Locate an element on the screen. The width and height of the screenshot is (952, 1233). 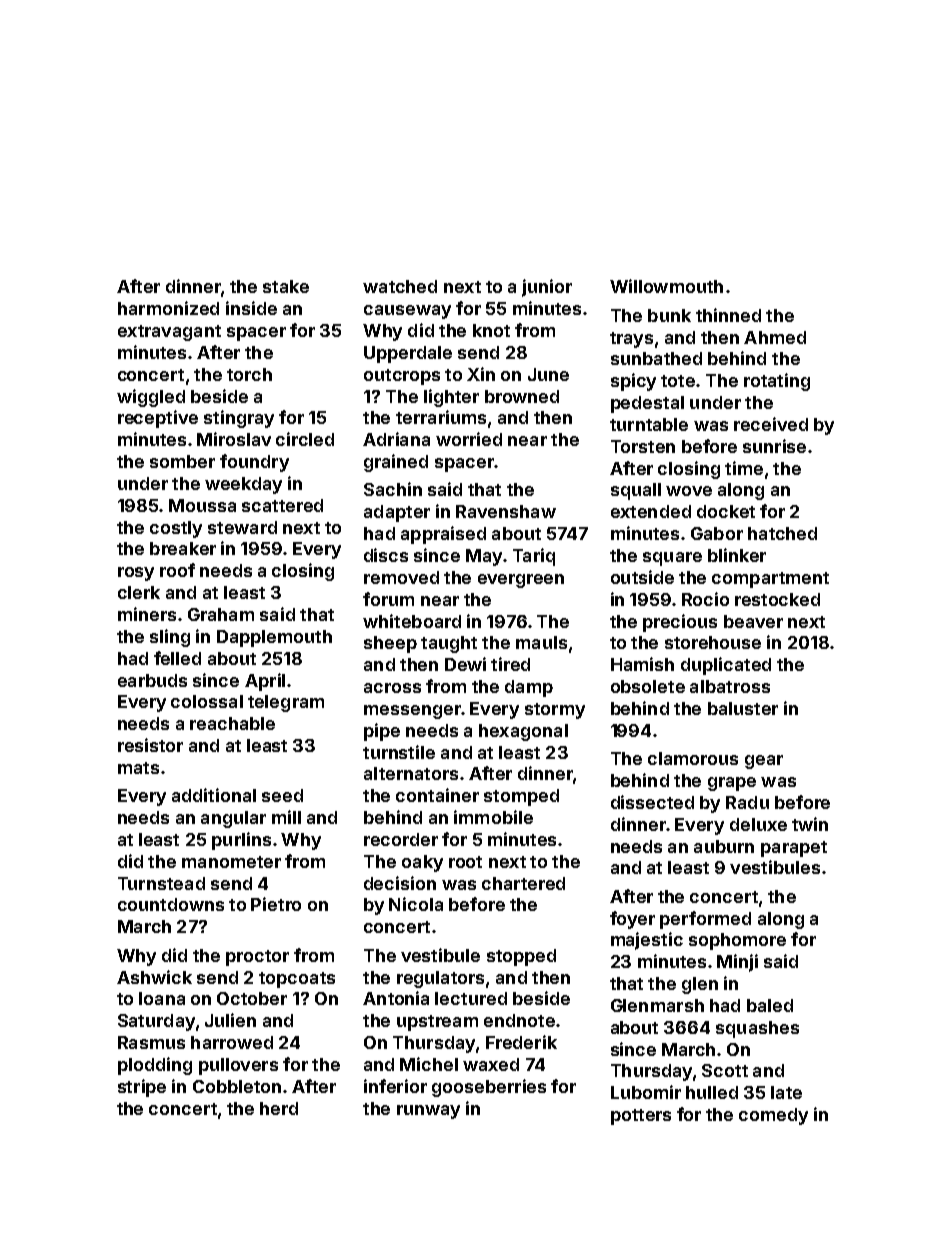
countdowns is located at coordinates (171, 904).
